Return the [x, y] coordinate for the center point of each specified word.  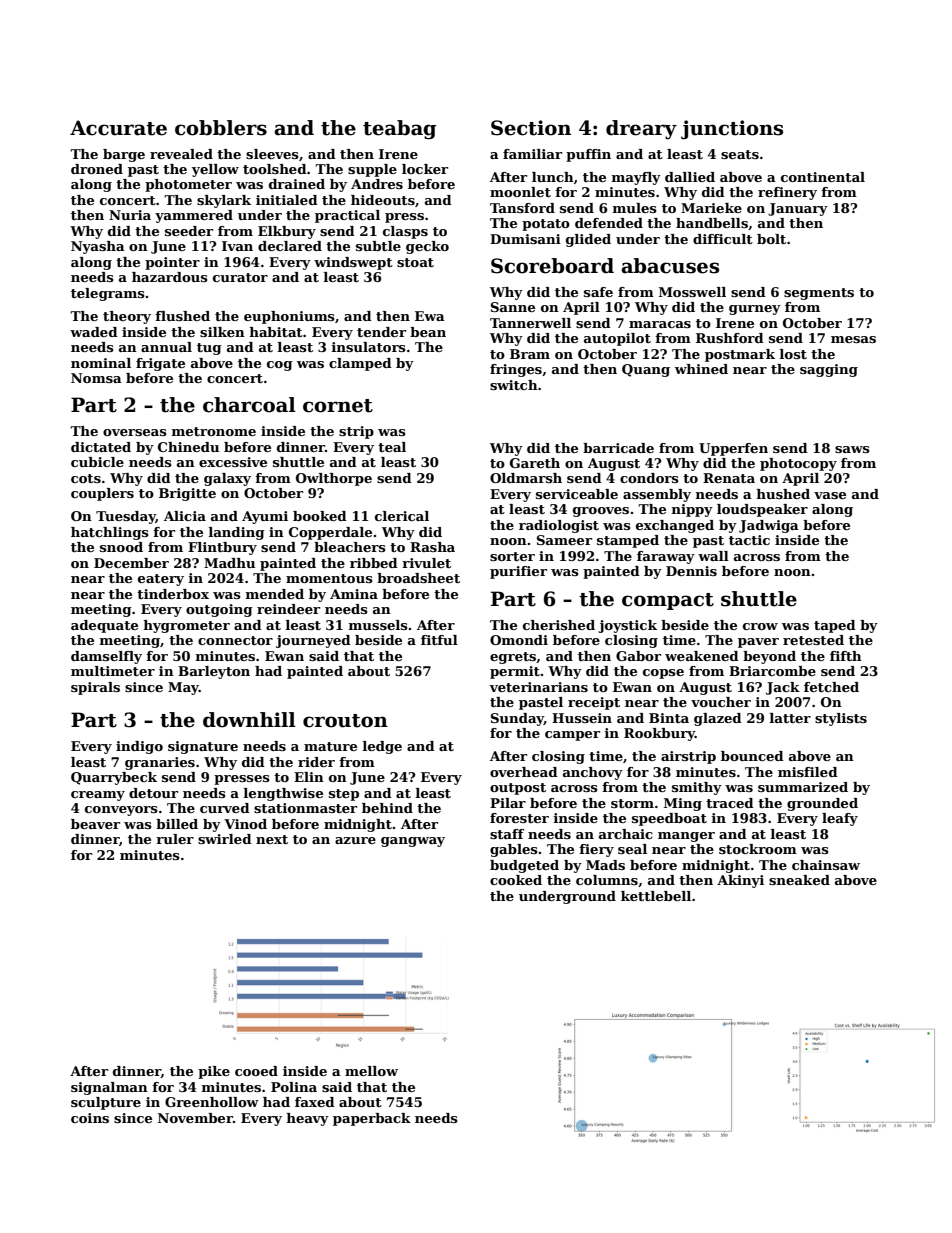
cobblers [221, 128]
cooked [516, 880]
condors [649, 478]
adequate [104, 626]
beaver [95, 824]
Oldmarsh [526, 478]
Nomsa [96, 378]
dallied [690, 177]
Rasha [432, 547]
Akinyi [740, 881]
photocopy [798, 464]
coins [90, 1118]
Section [531, 128]
